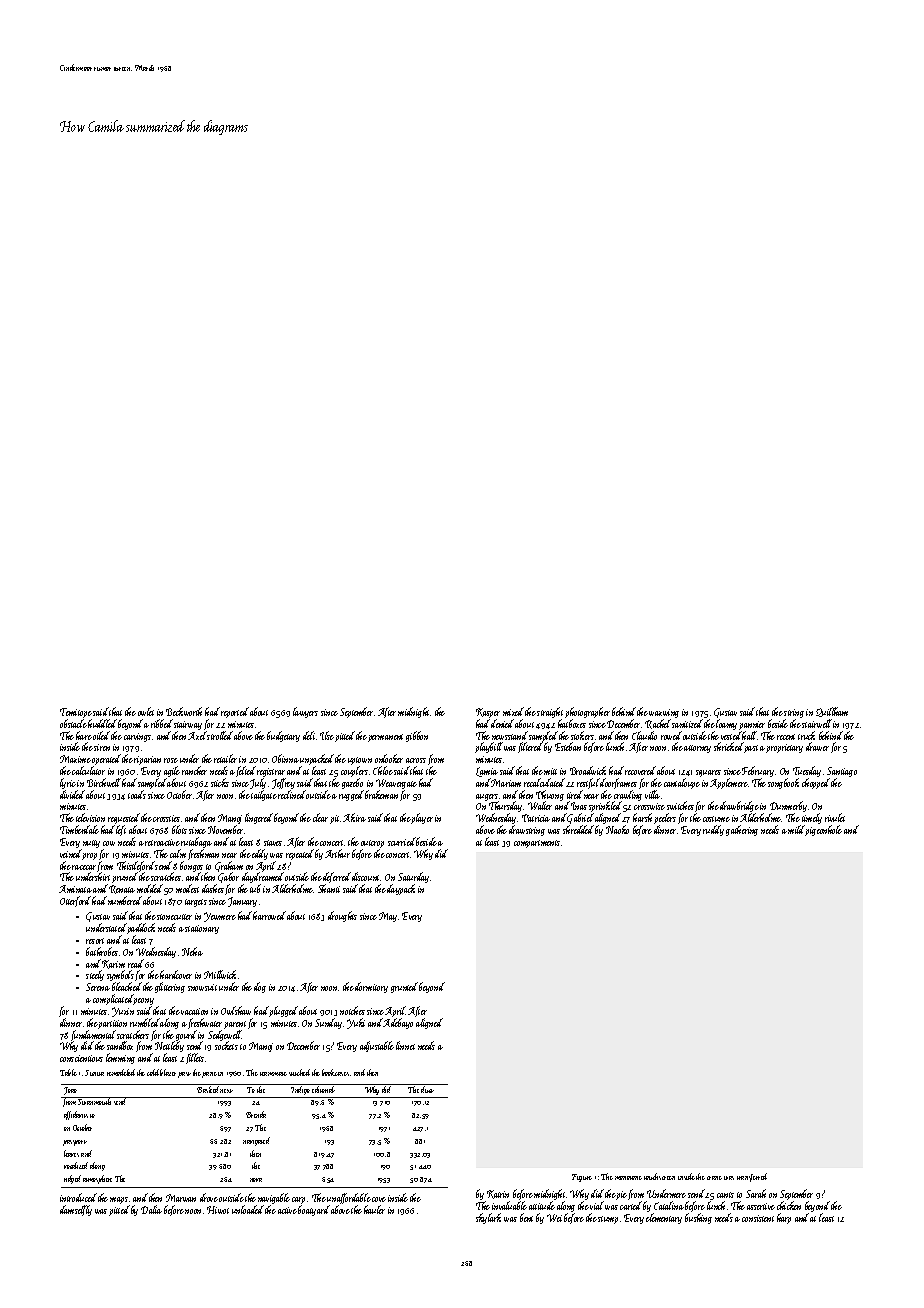 The height and width of the image is (1308, 924). What do you see at coordinates (752, 1177) in the image?
I see `transferred` at bounding box center [752, 1177].
